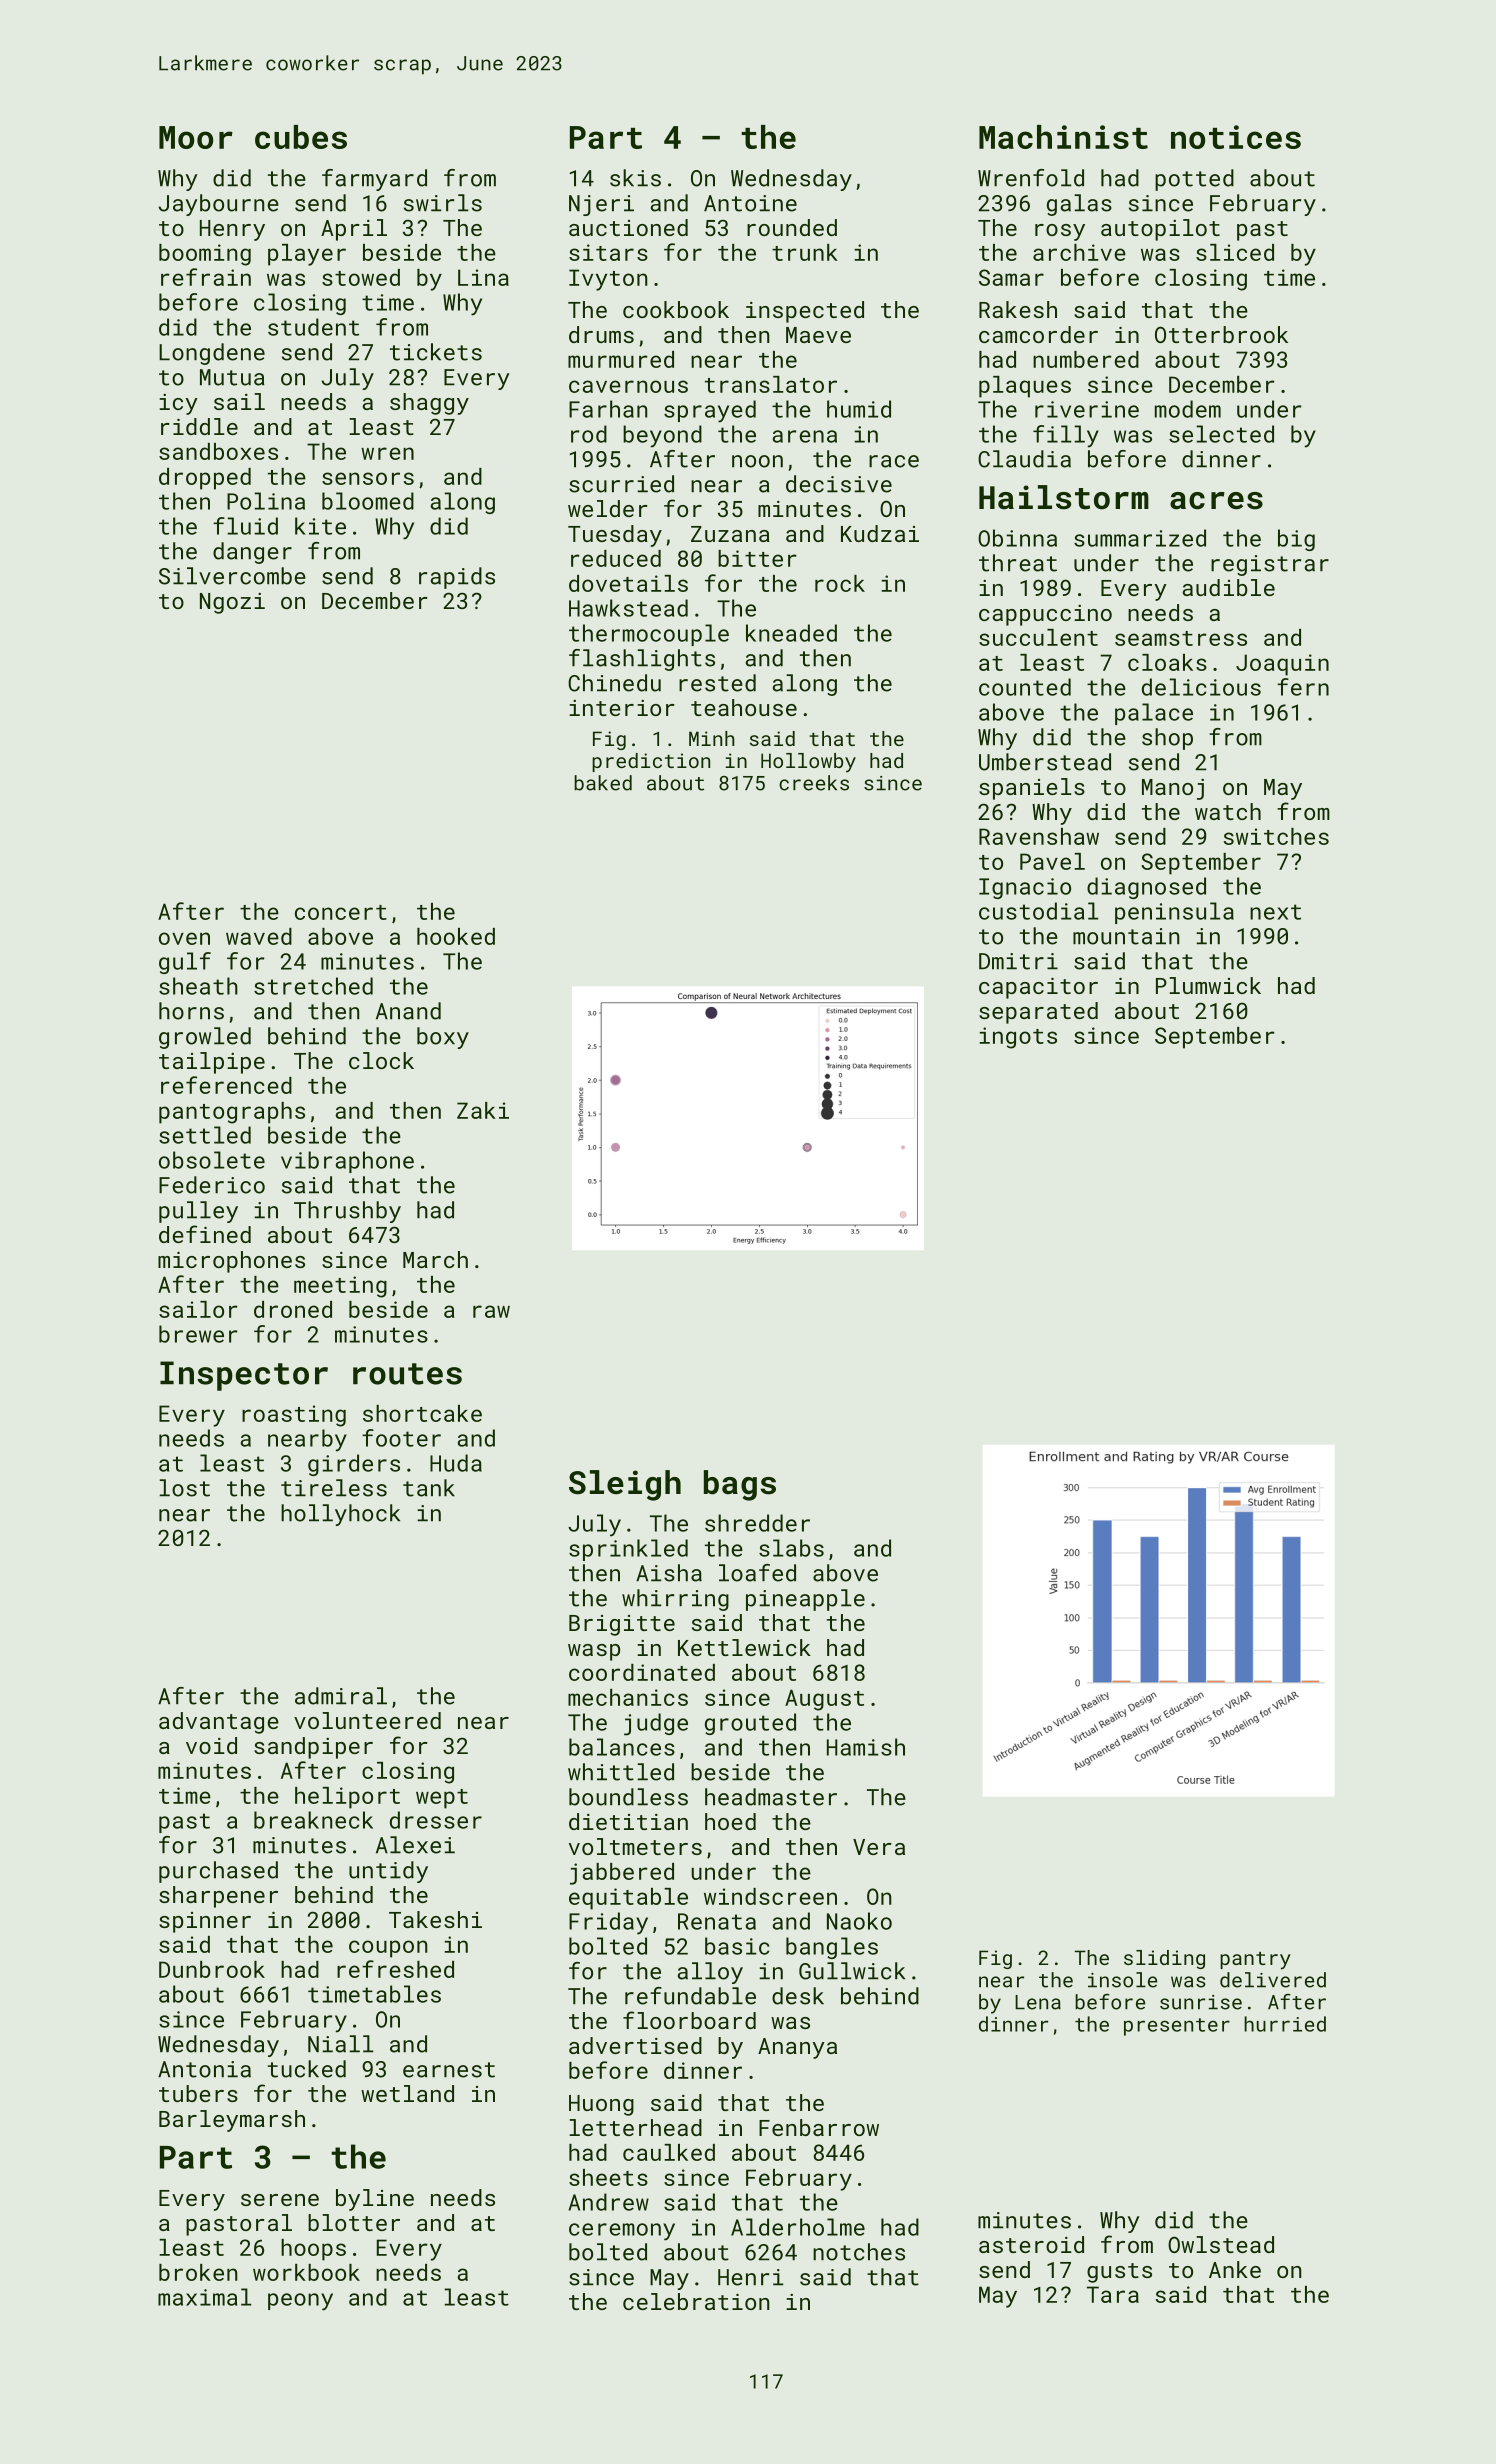 This page has width=1496, height=2464. I want to click on broken, so click(198, 2272).
